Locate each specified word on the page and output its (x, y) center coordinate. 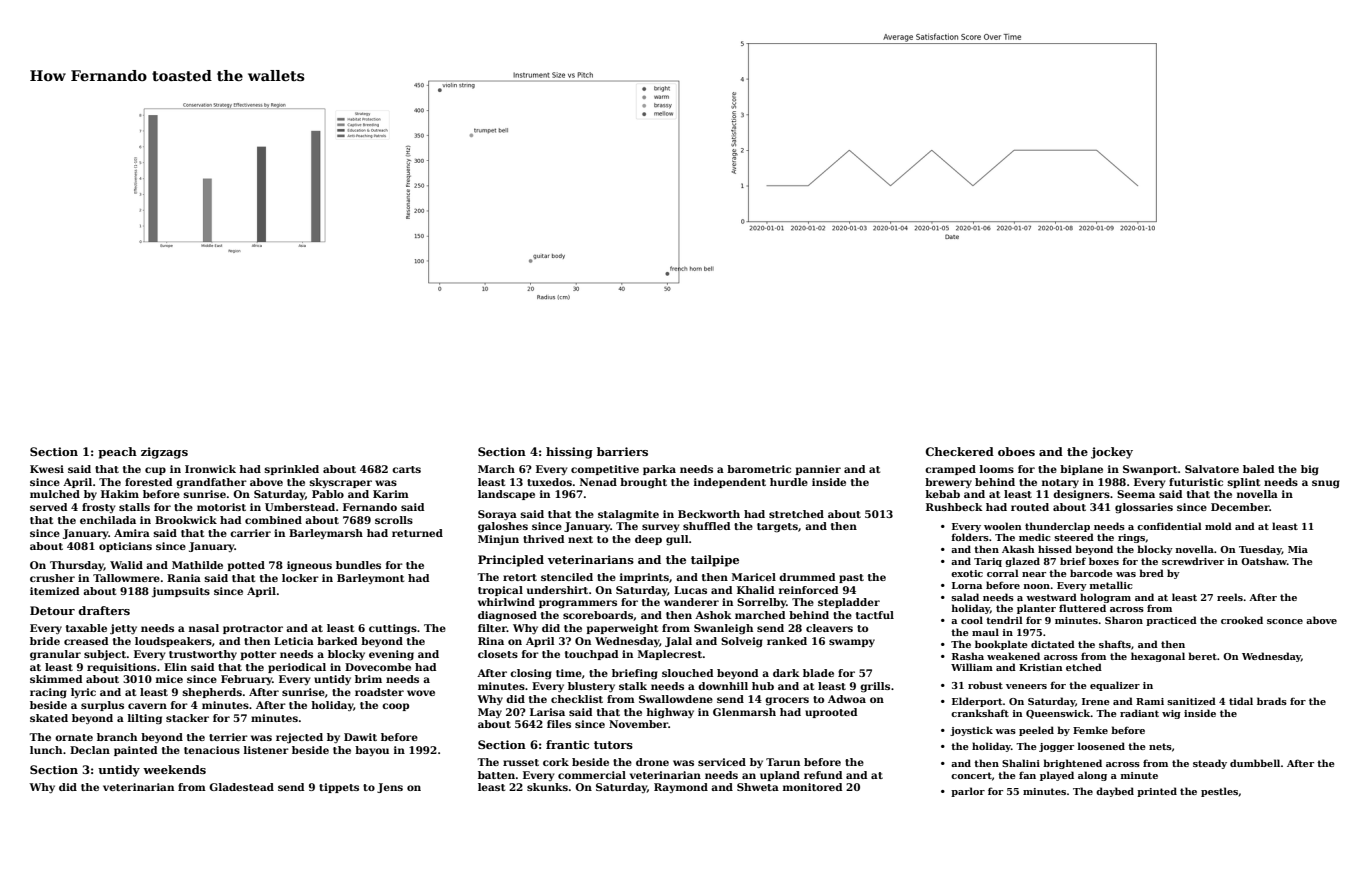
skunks (547, 787)
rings (1131, 538)
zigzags (164, 453)
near (1034, 574)
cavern (147, 706)
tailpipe (715, 561)
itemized (54, 591)
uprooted (831, 713)
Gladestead (241, 787)
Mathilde (197, 565)
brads (1272, 701)
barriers (622, 451)
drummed (807, 577)
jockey (1112, 453)
